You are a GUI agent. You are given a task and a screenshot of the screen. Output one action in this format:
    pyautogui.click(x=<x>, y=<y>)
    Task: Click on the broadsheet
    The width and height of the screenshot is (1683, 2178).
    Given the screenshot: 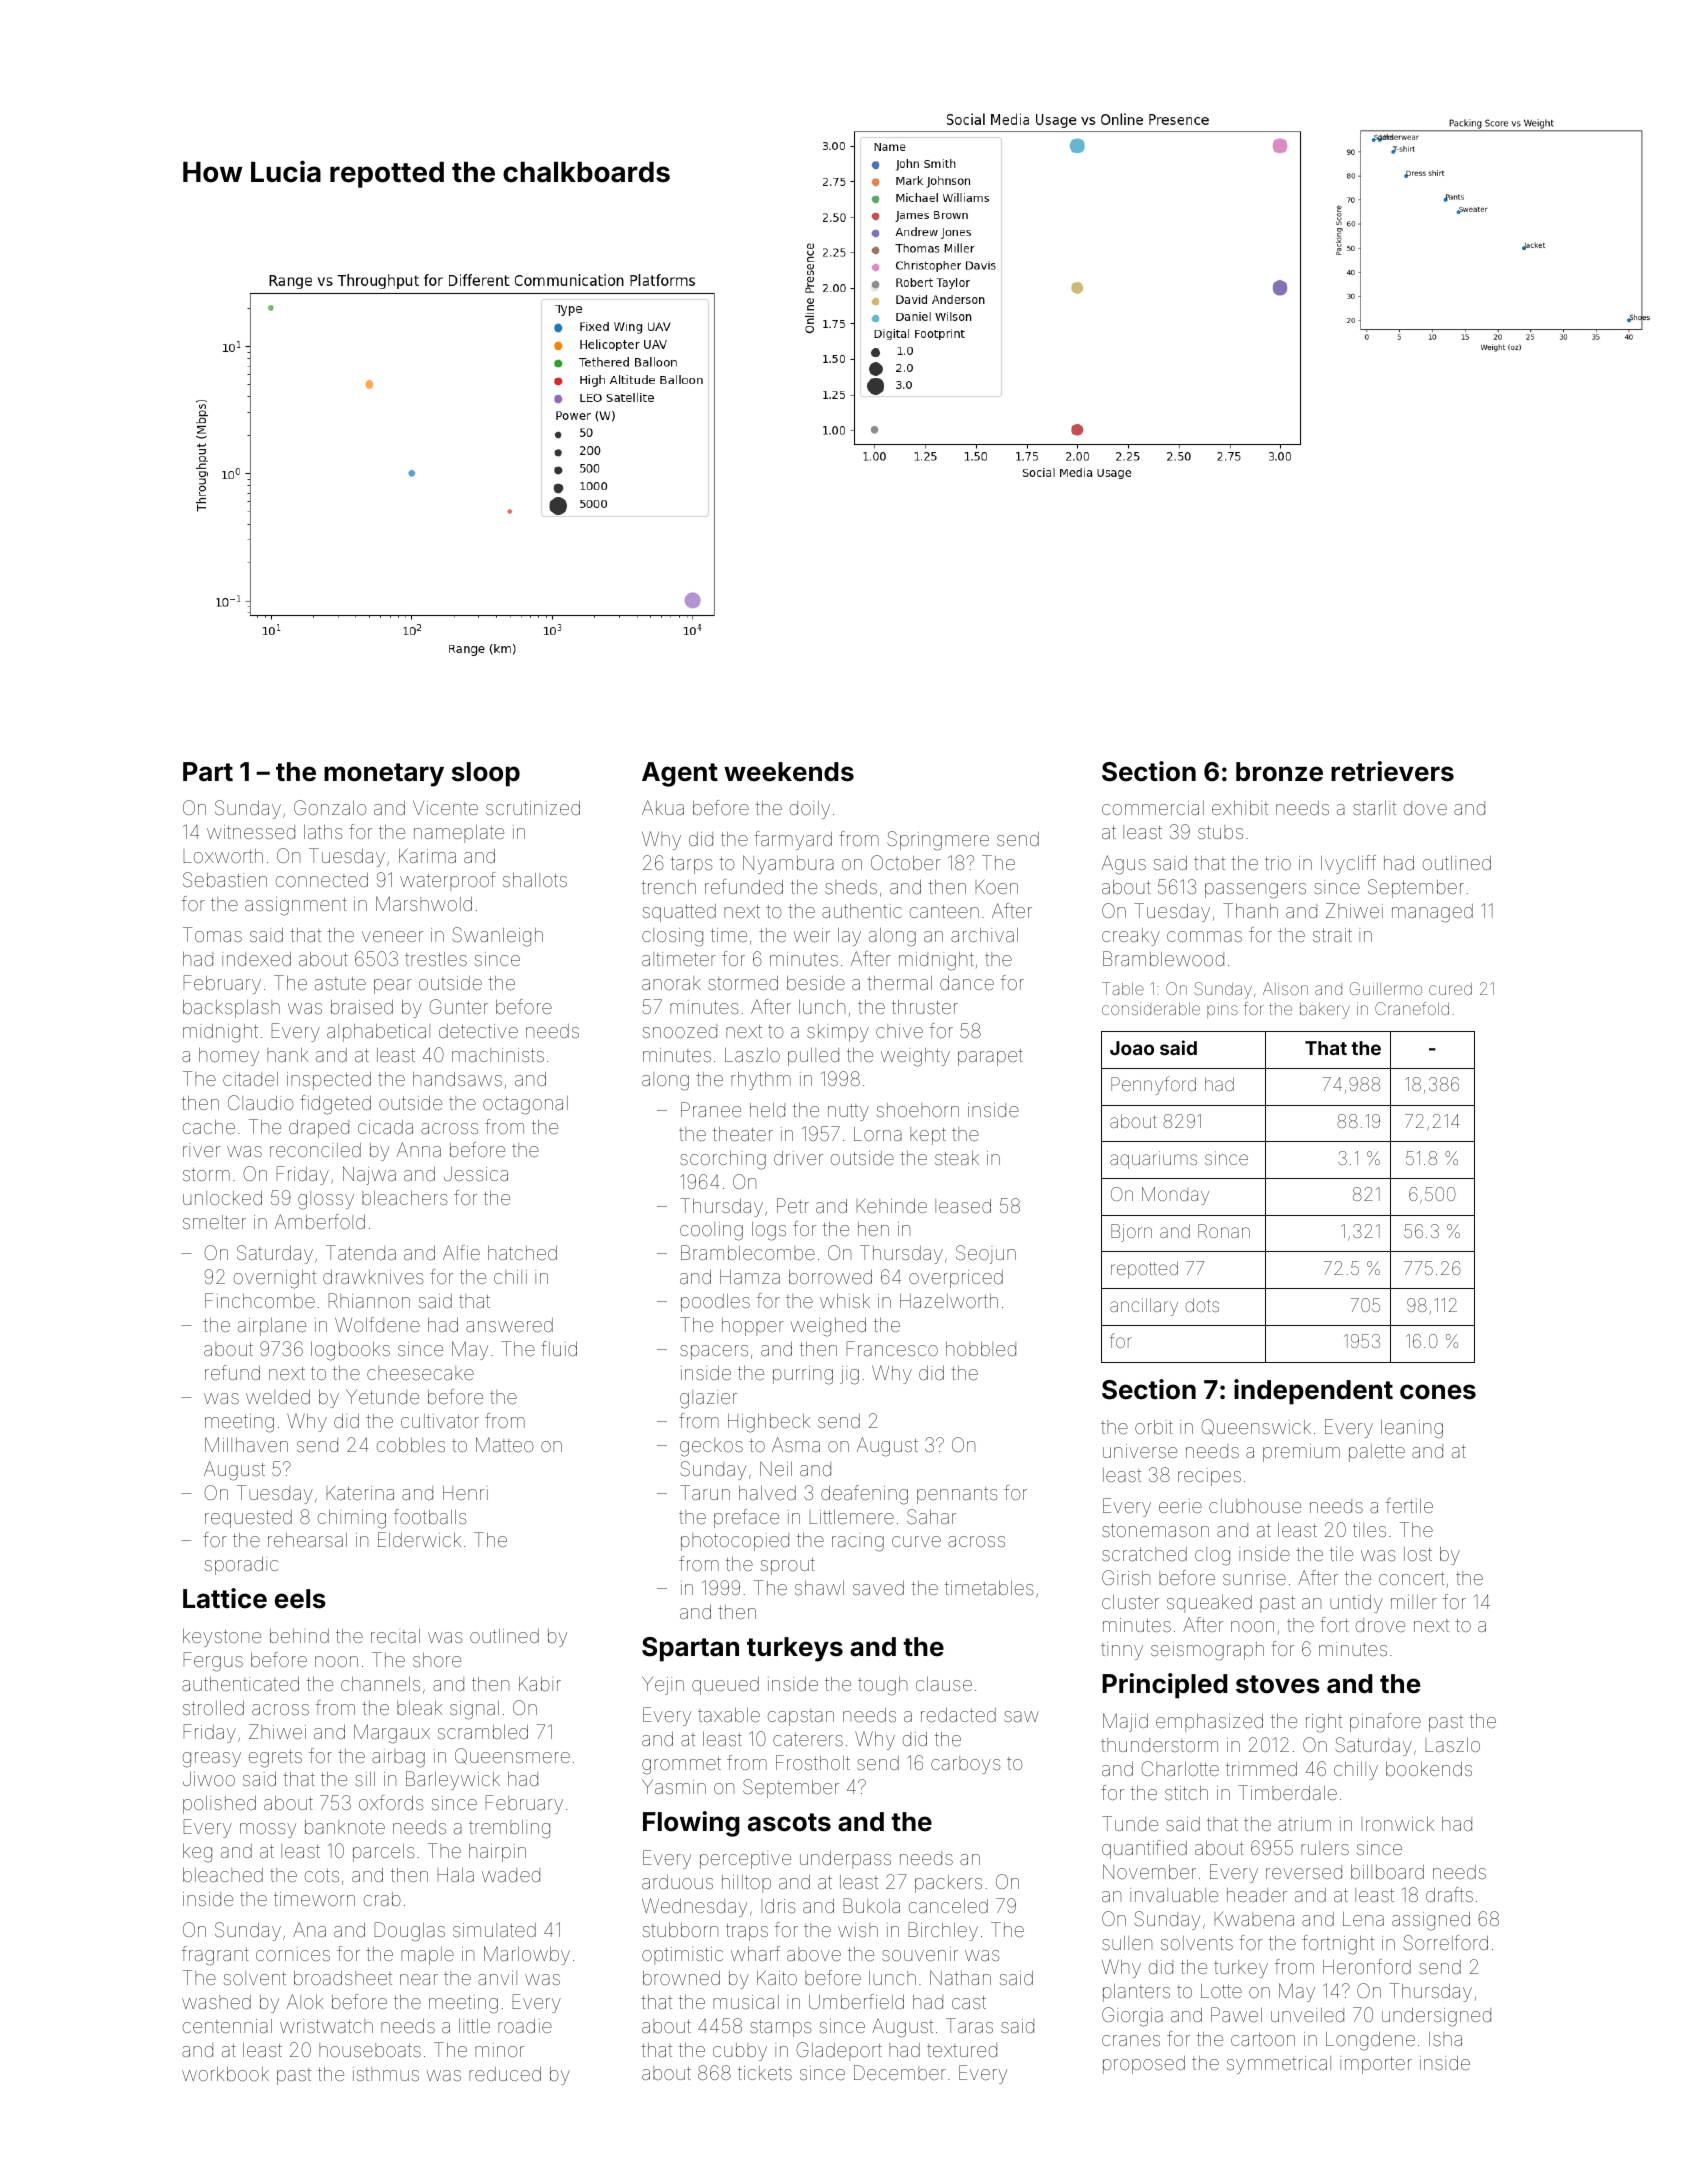 What is the action you would take?
    pyautogui.click(x=343, y=1978)
